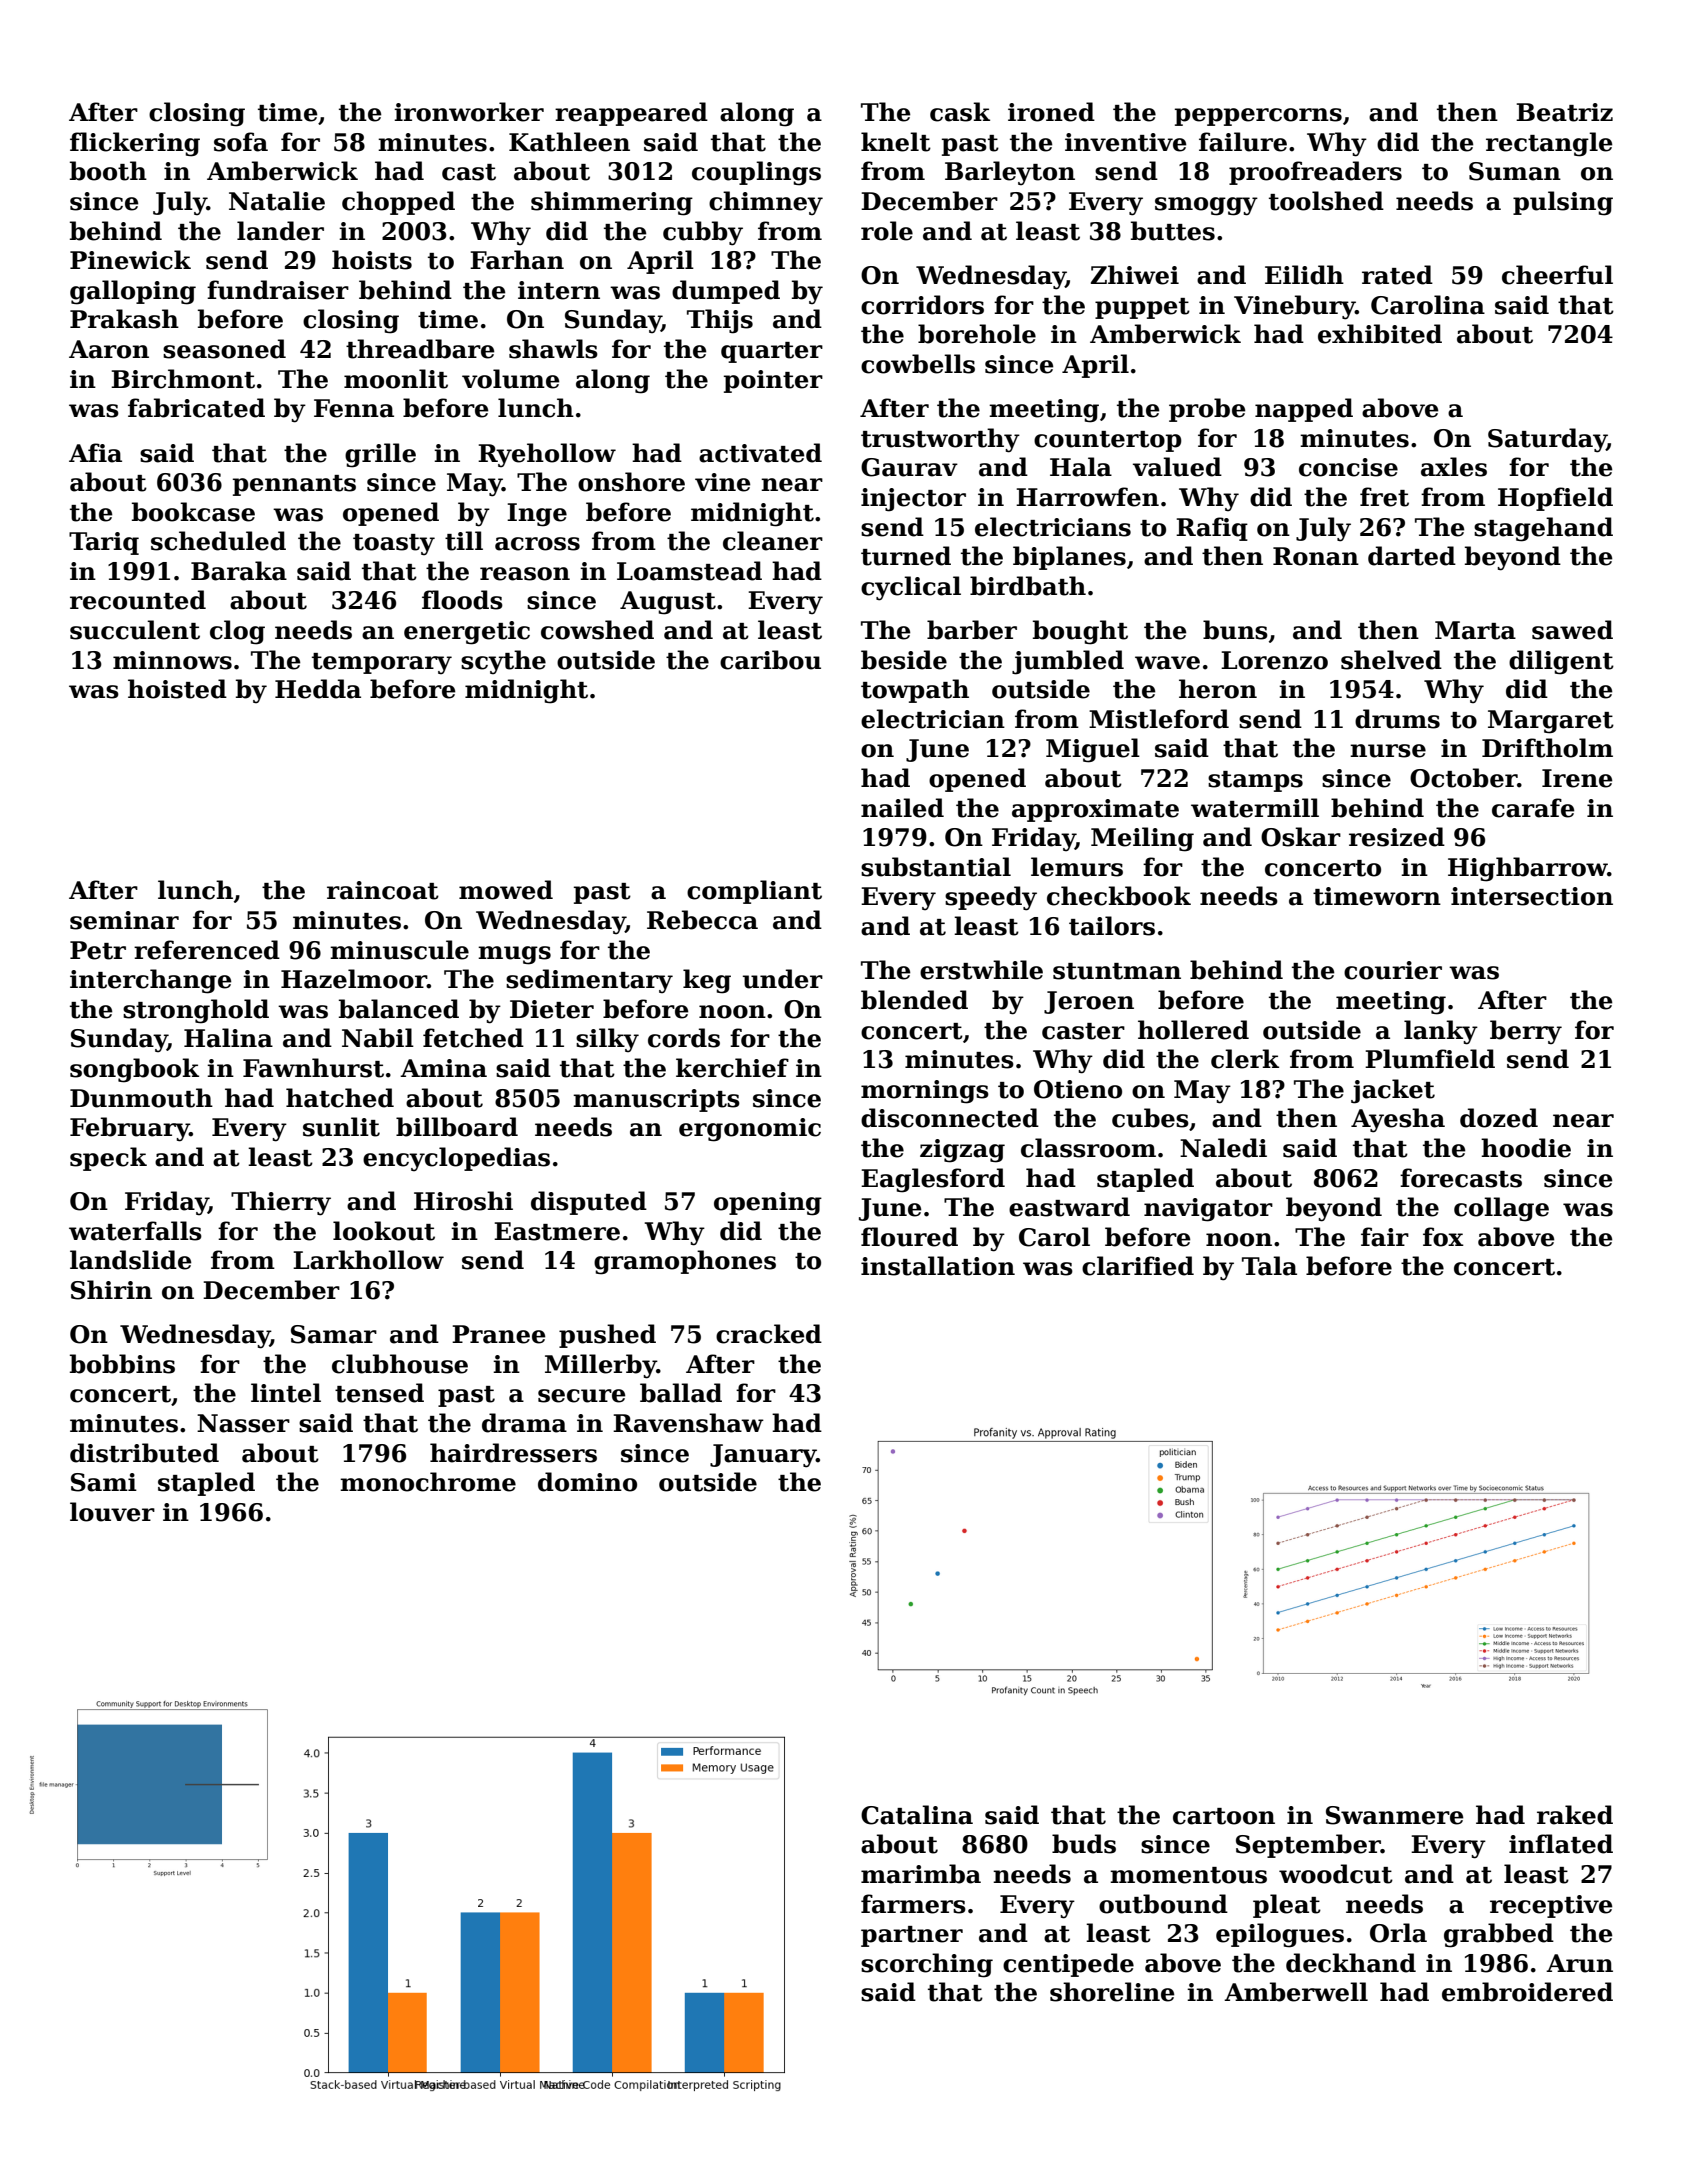 This screenshot has width=1683, height=2178. What do you see at coordinates (177, 689) in the screenshot?
I see `hoisted` at bounding box center [177, 689].
